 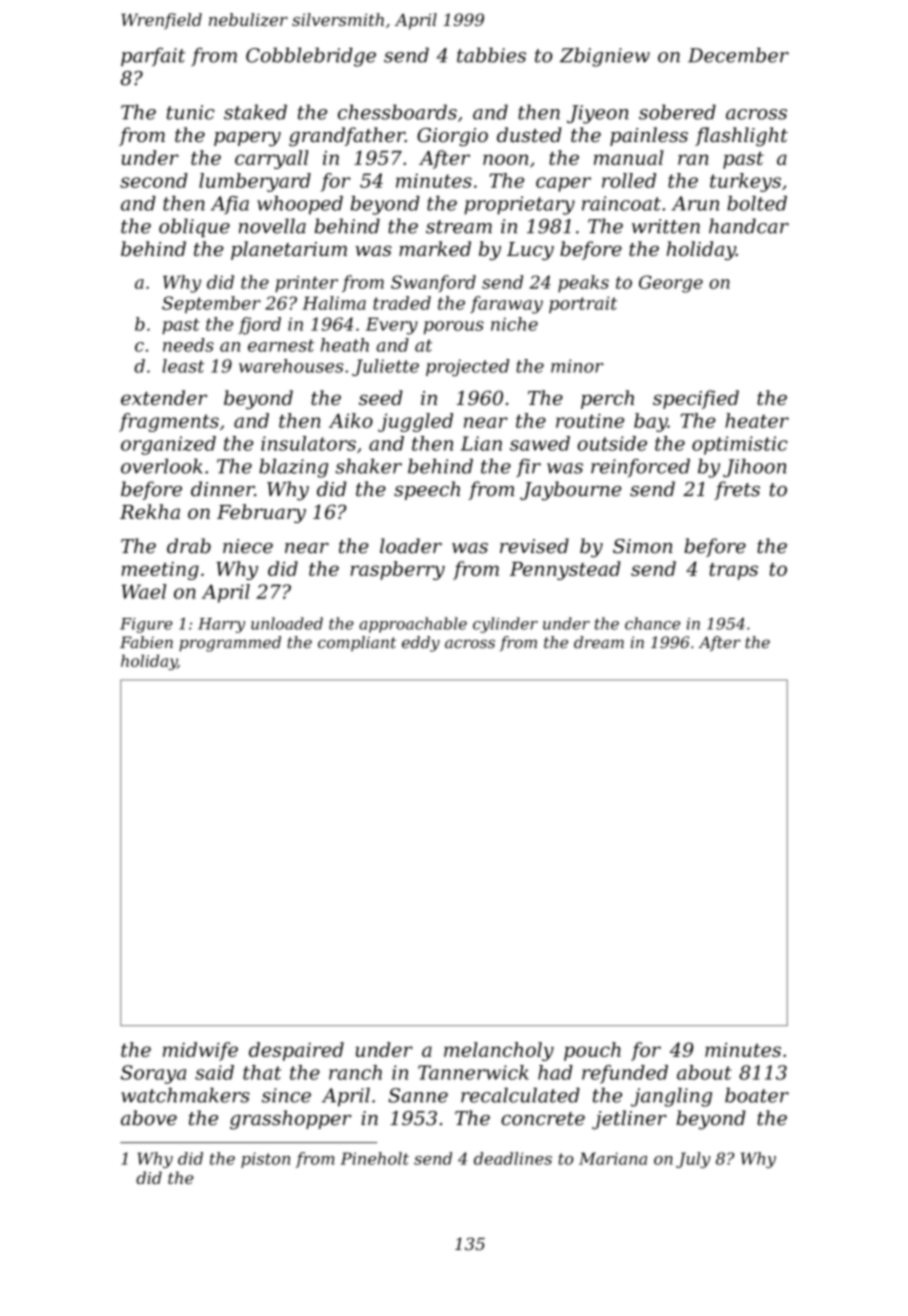 I want to click on Simon, so click(x=643, y=546).
